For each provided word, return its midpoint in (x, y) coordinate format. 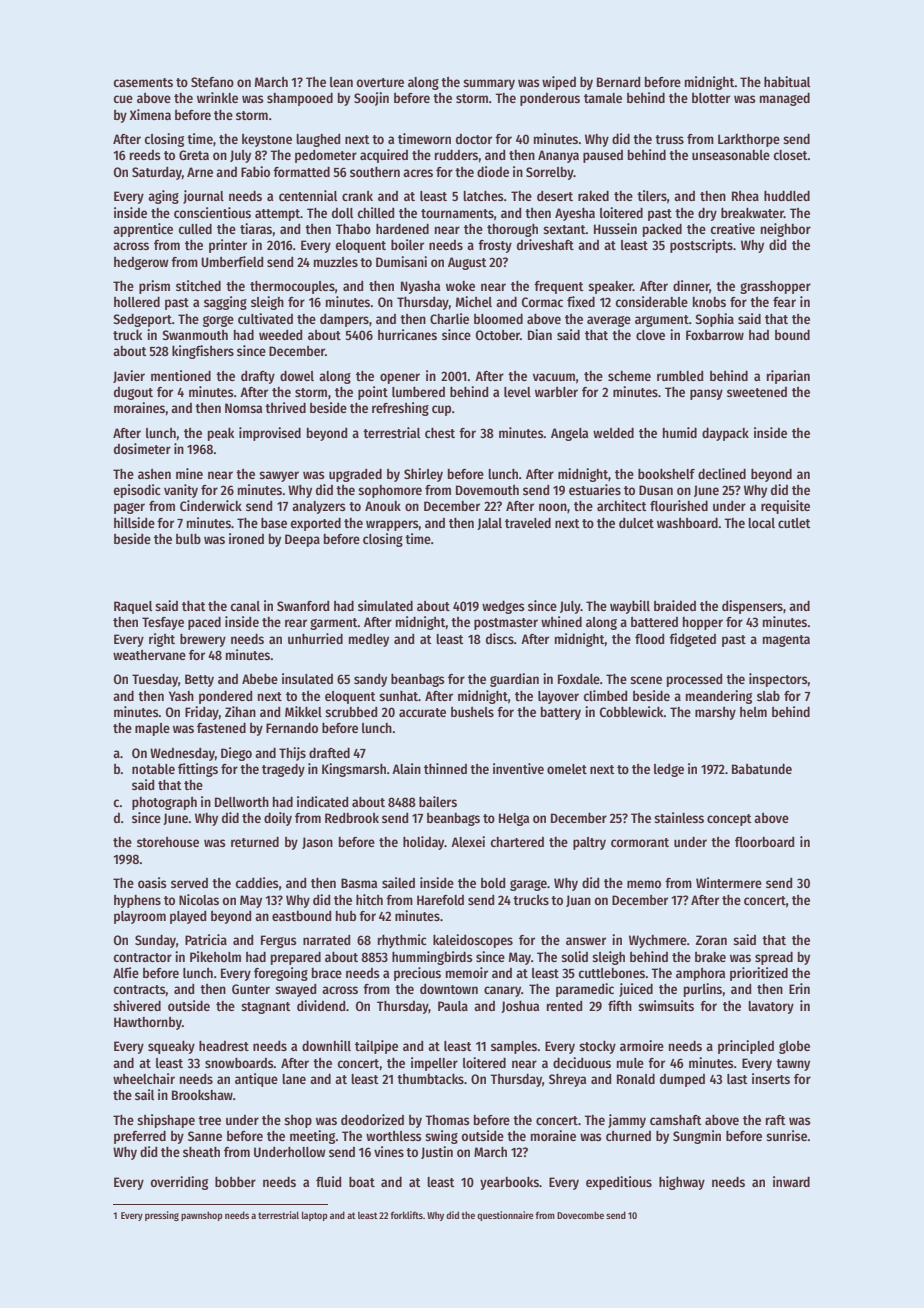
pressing (162, 1216)
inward (791, 1181)
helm (753, 712)
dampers (344, 320)
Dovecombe (580, 1215)
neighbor (786, 230)
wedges (503, 607)
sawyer (279, 476)
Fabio (255, 171)
